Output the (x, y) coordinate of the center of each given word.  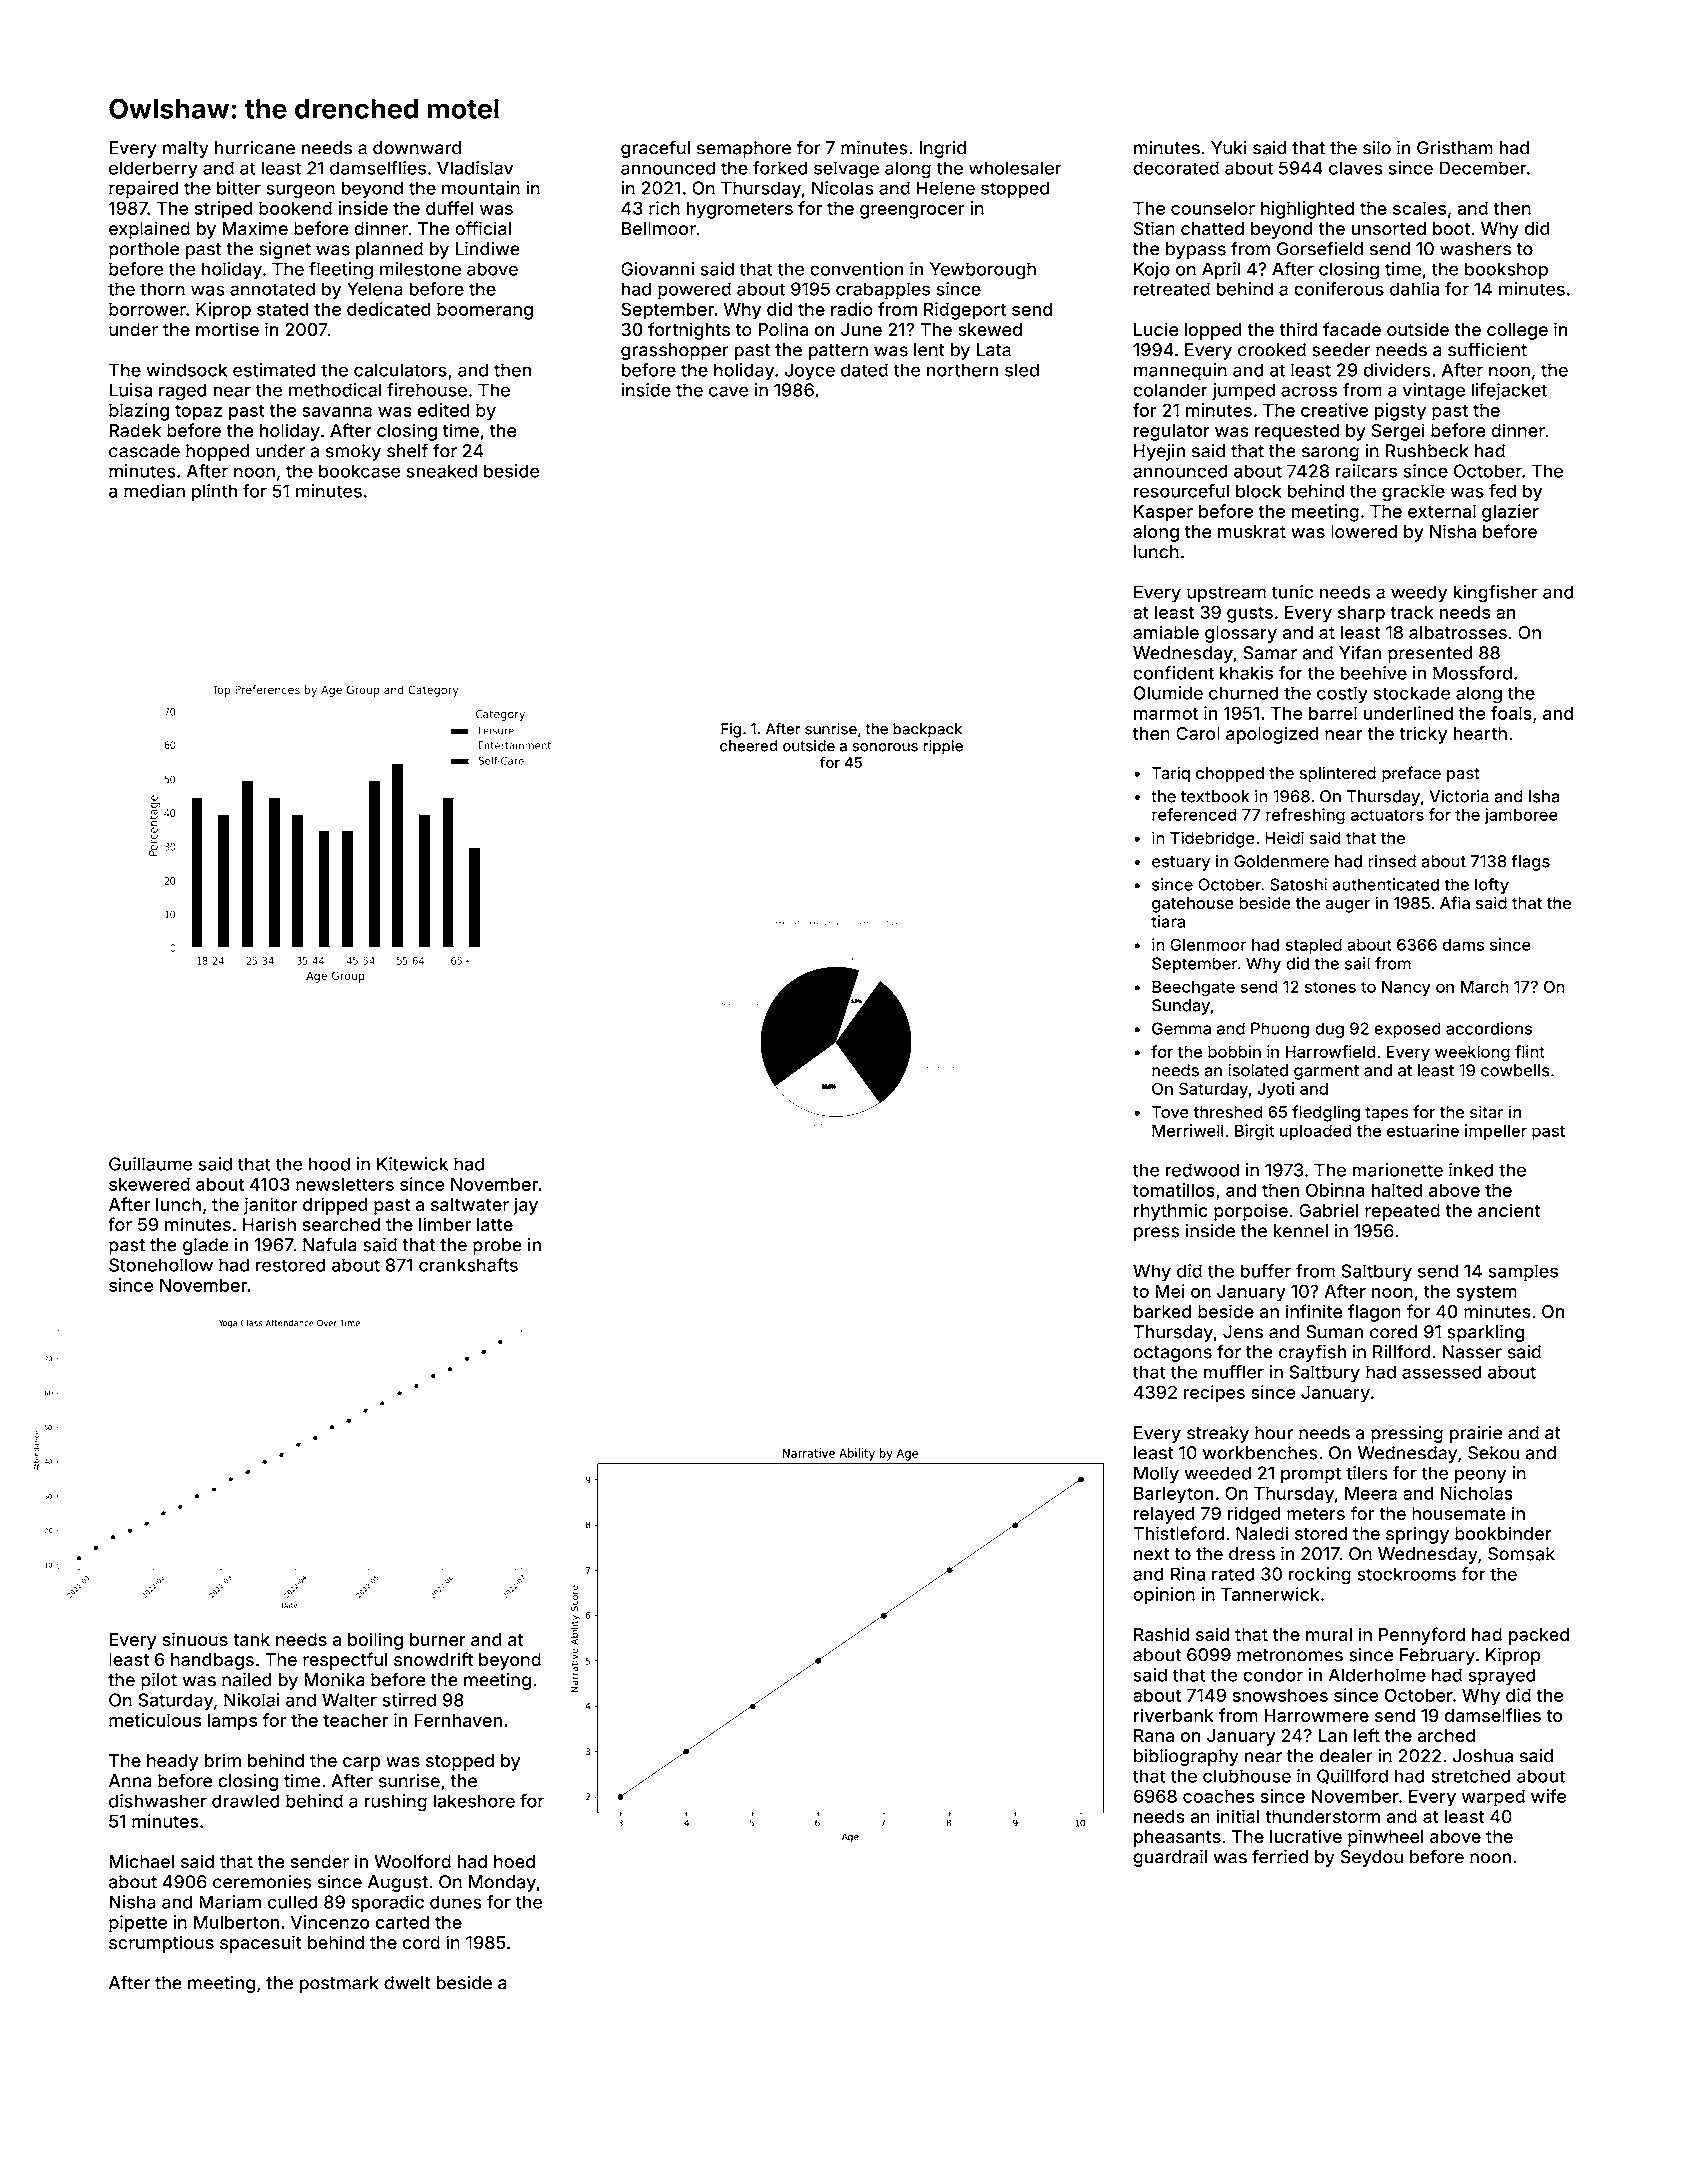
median (154, 491)
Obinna (1335, 1190)
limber (445, 1224)
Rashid (1161, 1634)
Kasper (1163, 513)
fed (1502, 491)
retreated (1172, 289)
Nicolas (843, 188)
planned (389, 250)
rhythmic (1171, 1212)
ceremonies (262, 1882)
